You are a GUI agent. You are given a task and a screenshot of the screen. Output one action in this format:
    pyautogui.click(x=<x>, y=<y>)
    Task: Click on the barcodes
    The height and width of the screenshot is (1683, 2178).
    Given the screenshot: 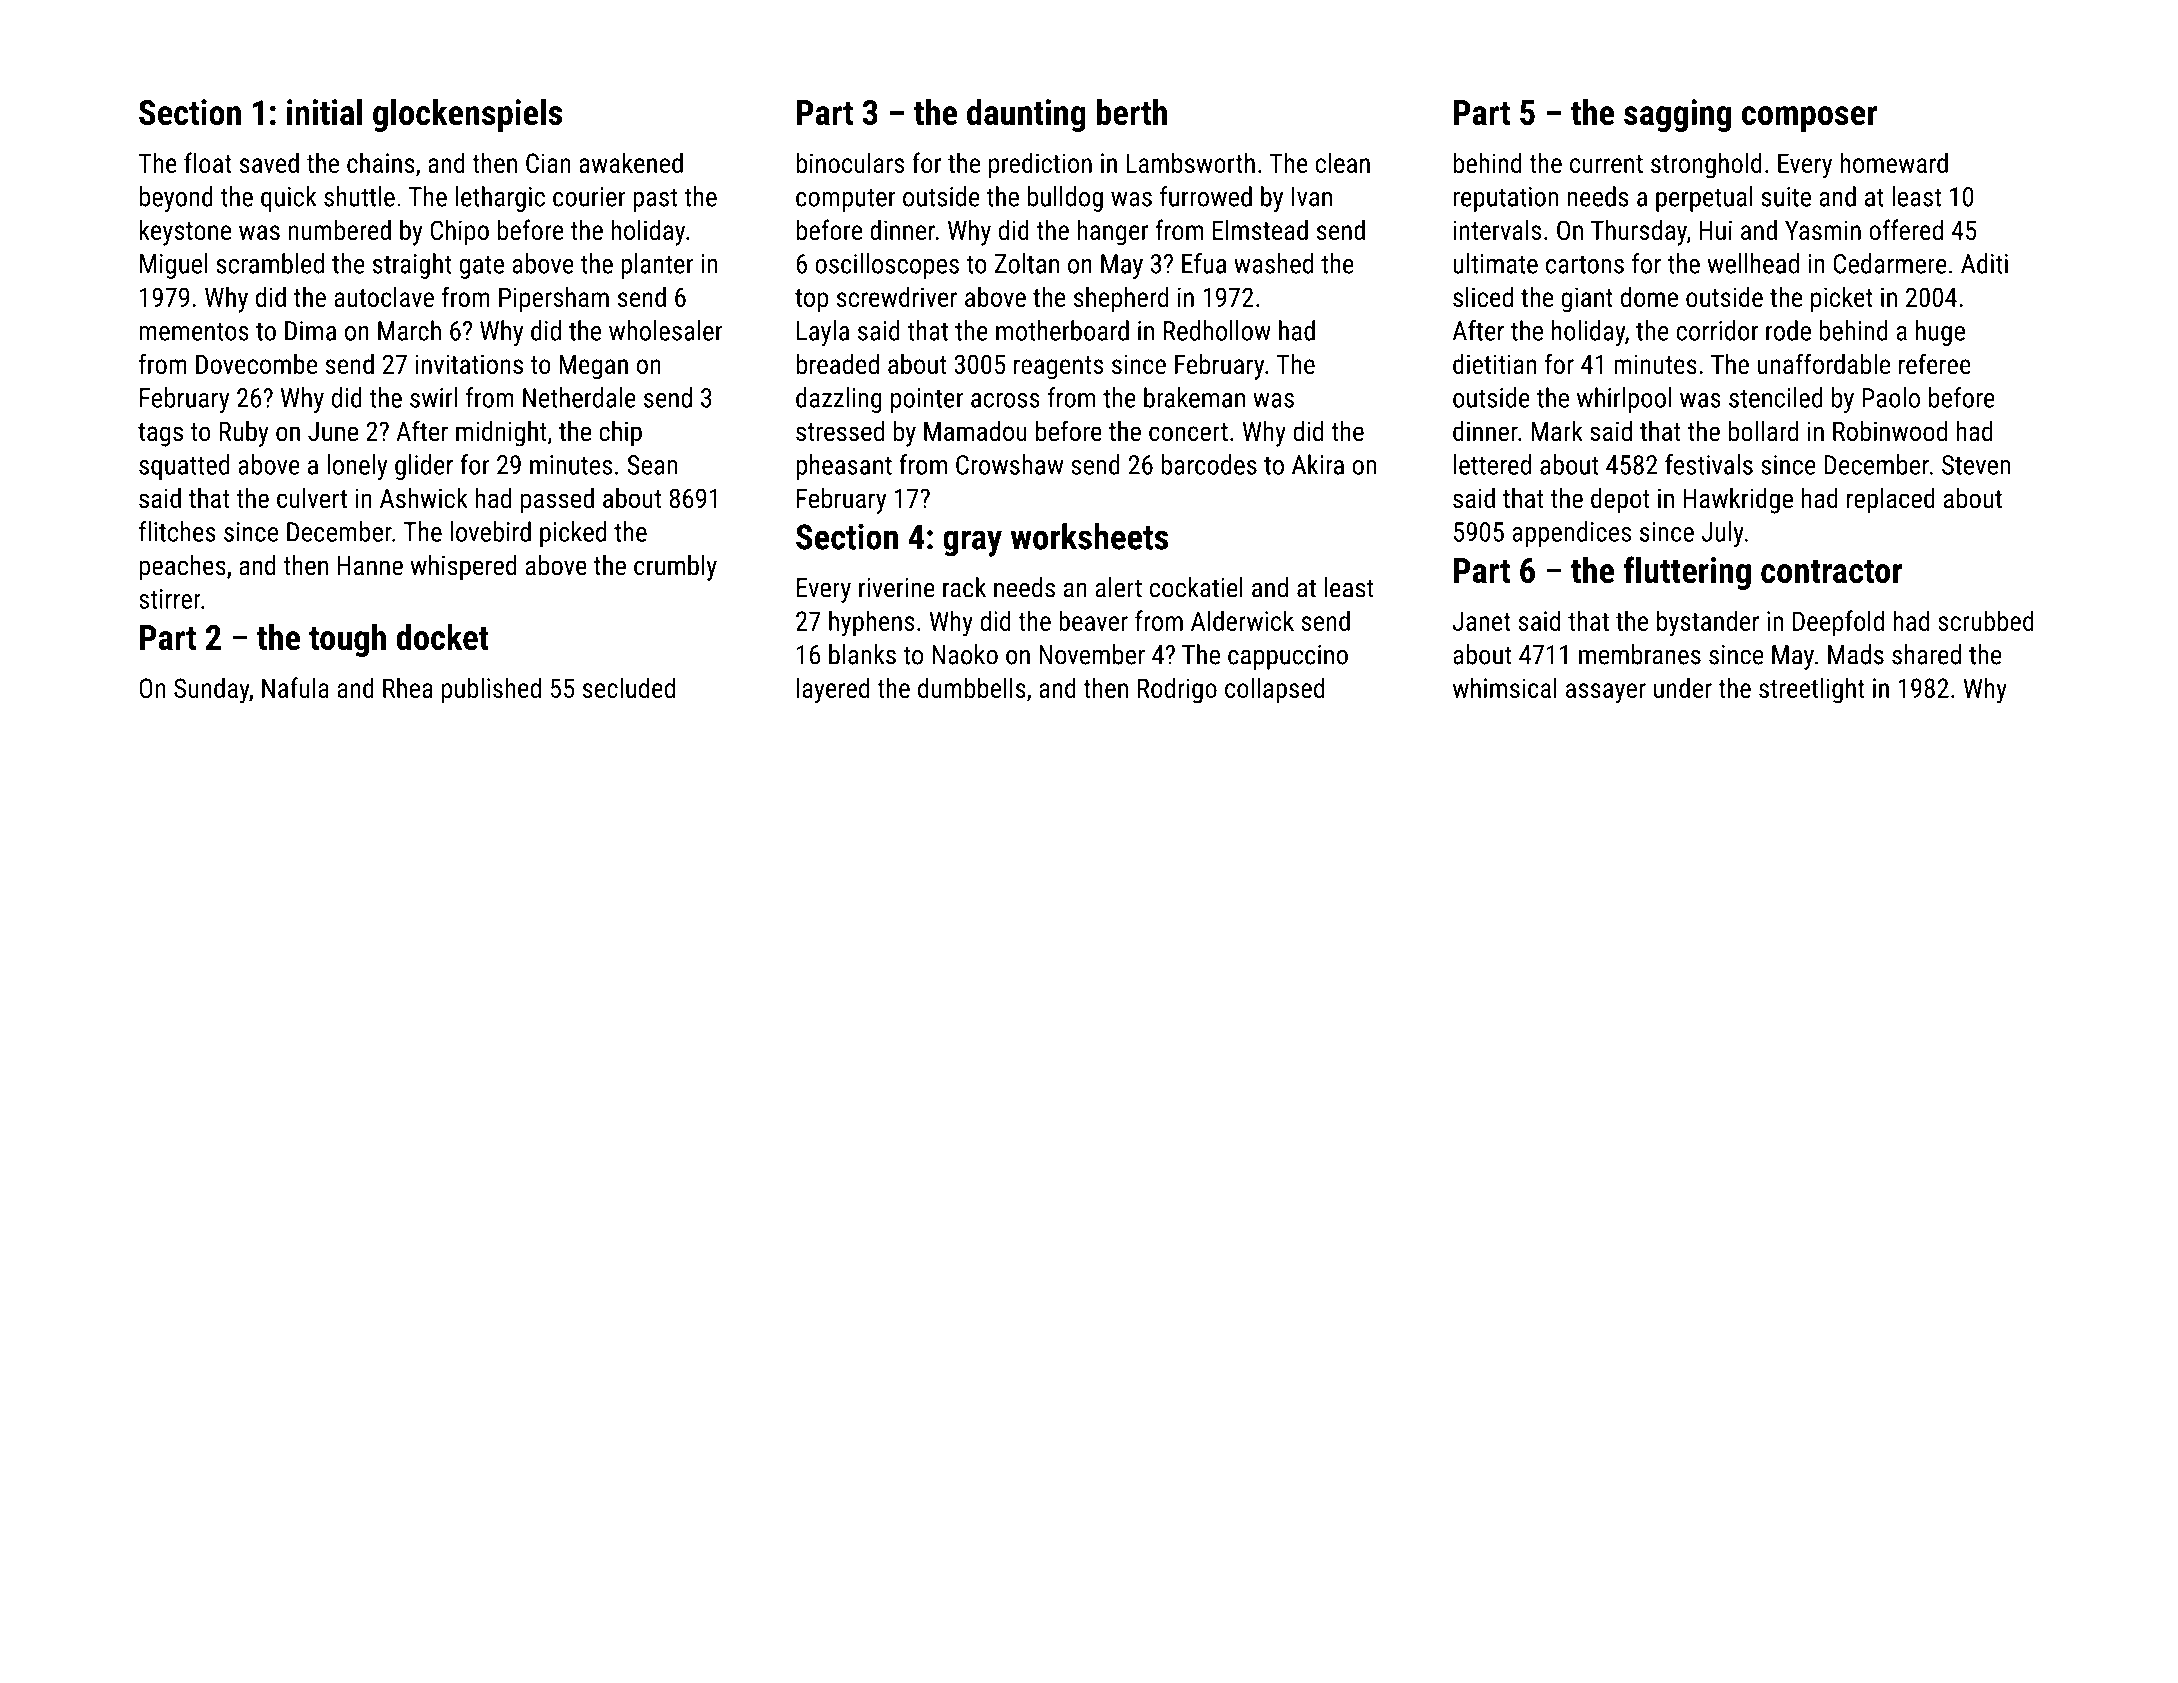 What is the action you would take?
    pyautogui.click(x=1209, y=464)
